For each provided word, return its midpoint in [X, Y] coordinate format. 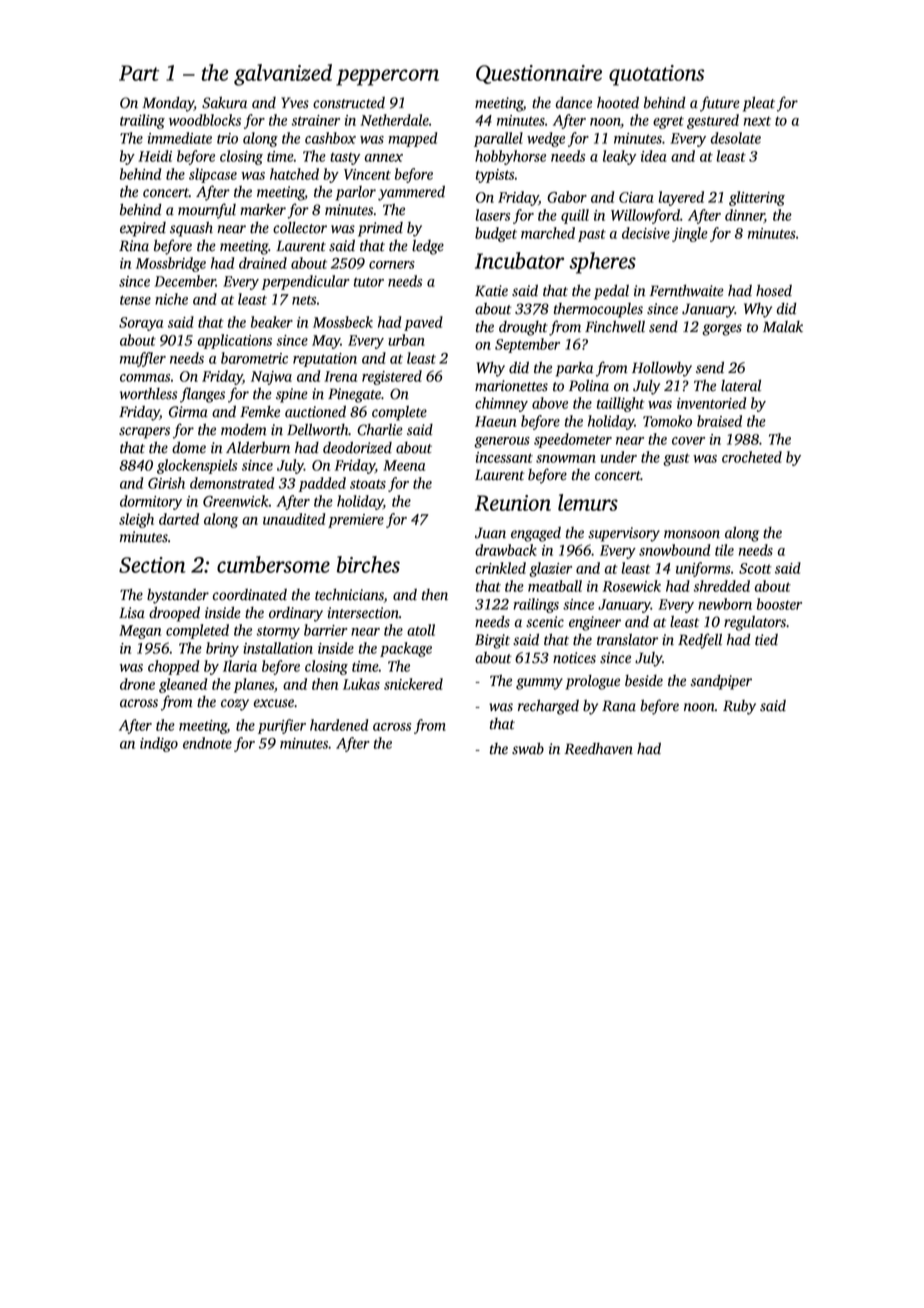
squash [191, 229]
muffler [143, 359]
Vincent [367, 174]
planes [253, 685]
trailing [142, 121]
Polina [589, 386]
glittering [757, 198]
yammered [411, 193]
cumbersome [273, 564]
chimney [501, 404]
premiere [356, 521]
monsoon [692, 534]
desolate [736, 138]
